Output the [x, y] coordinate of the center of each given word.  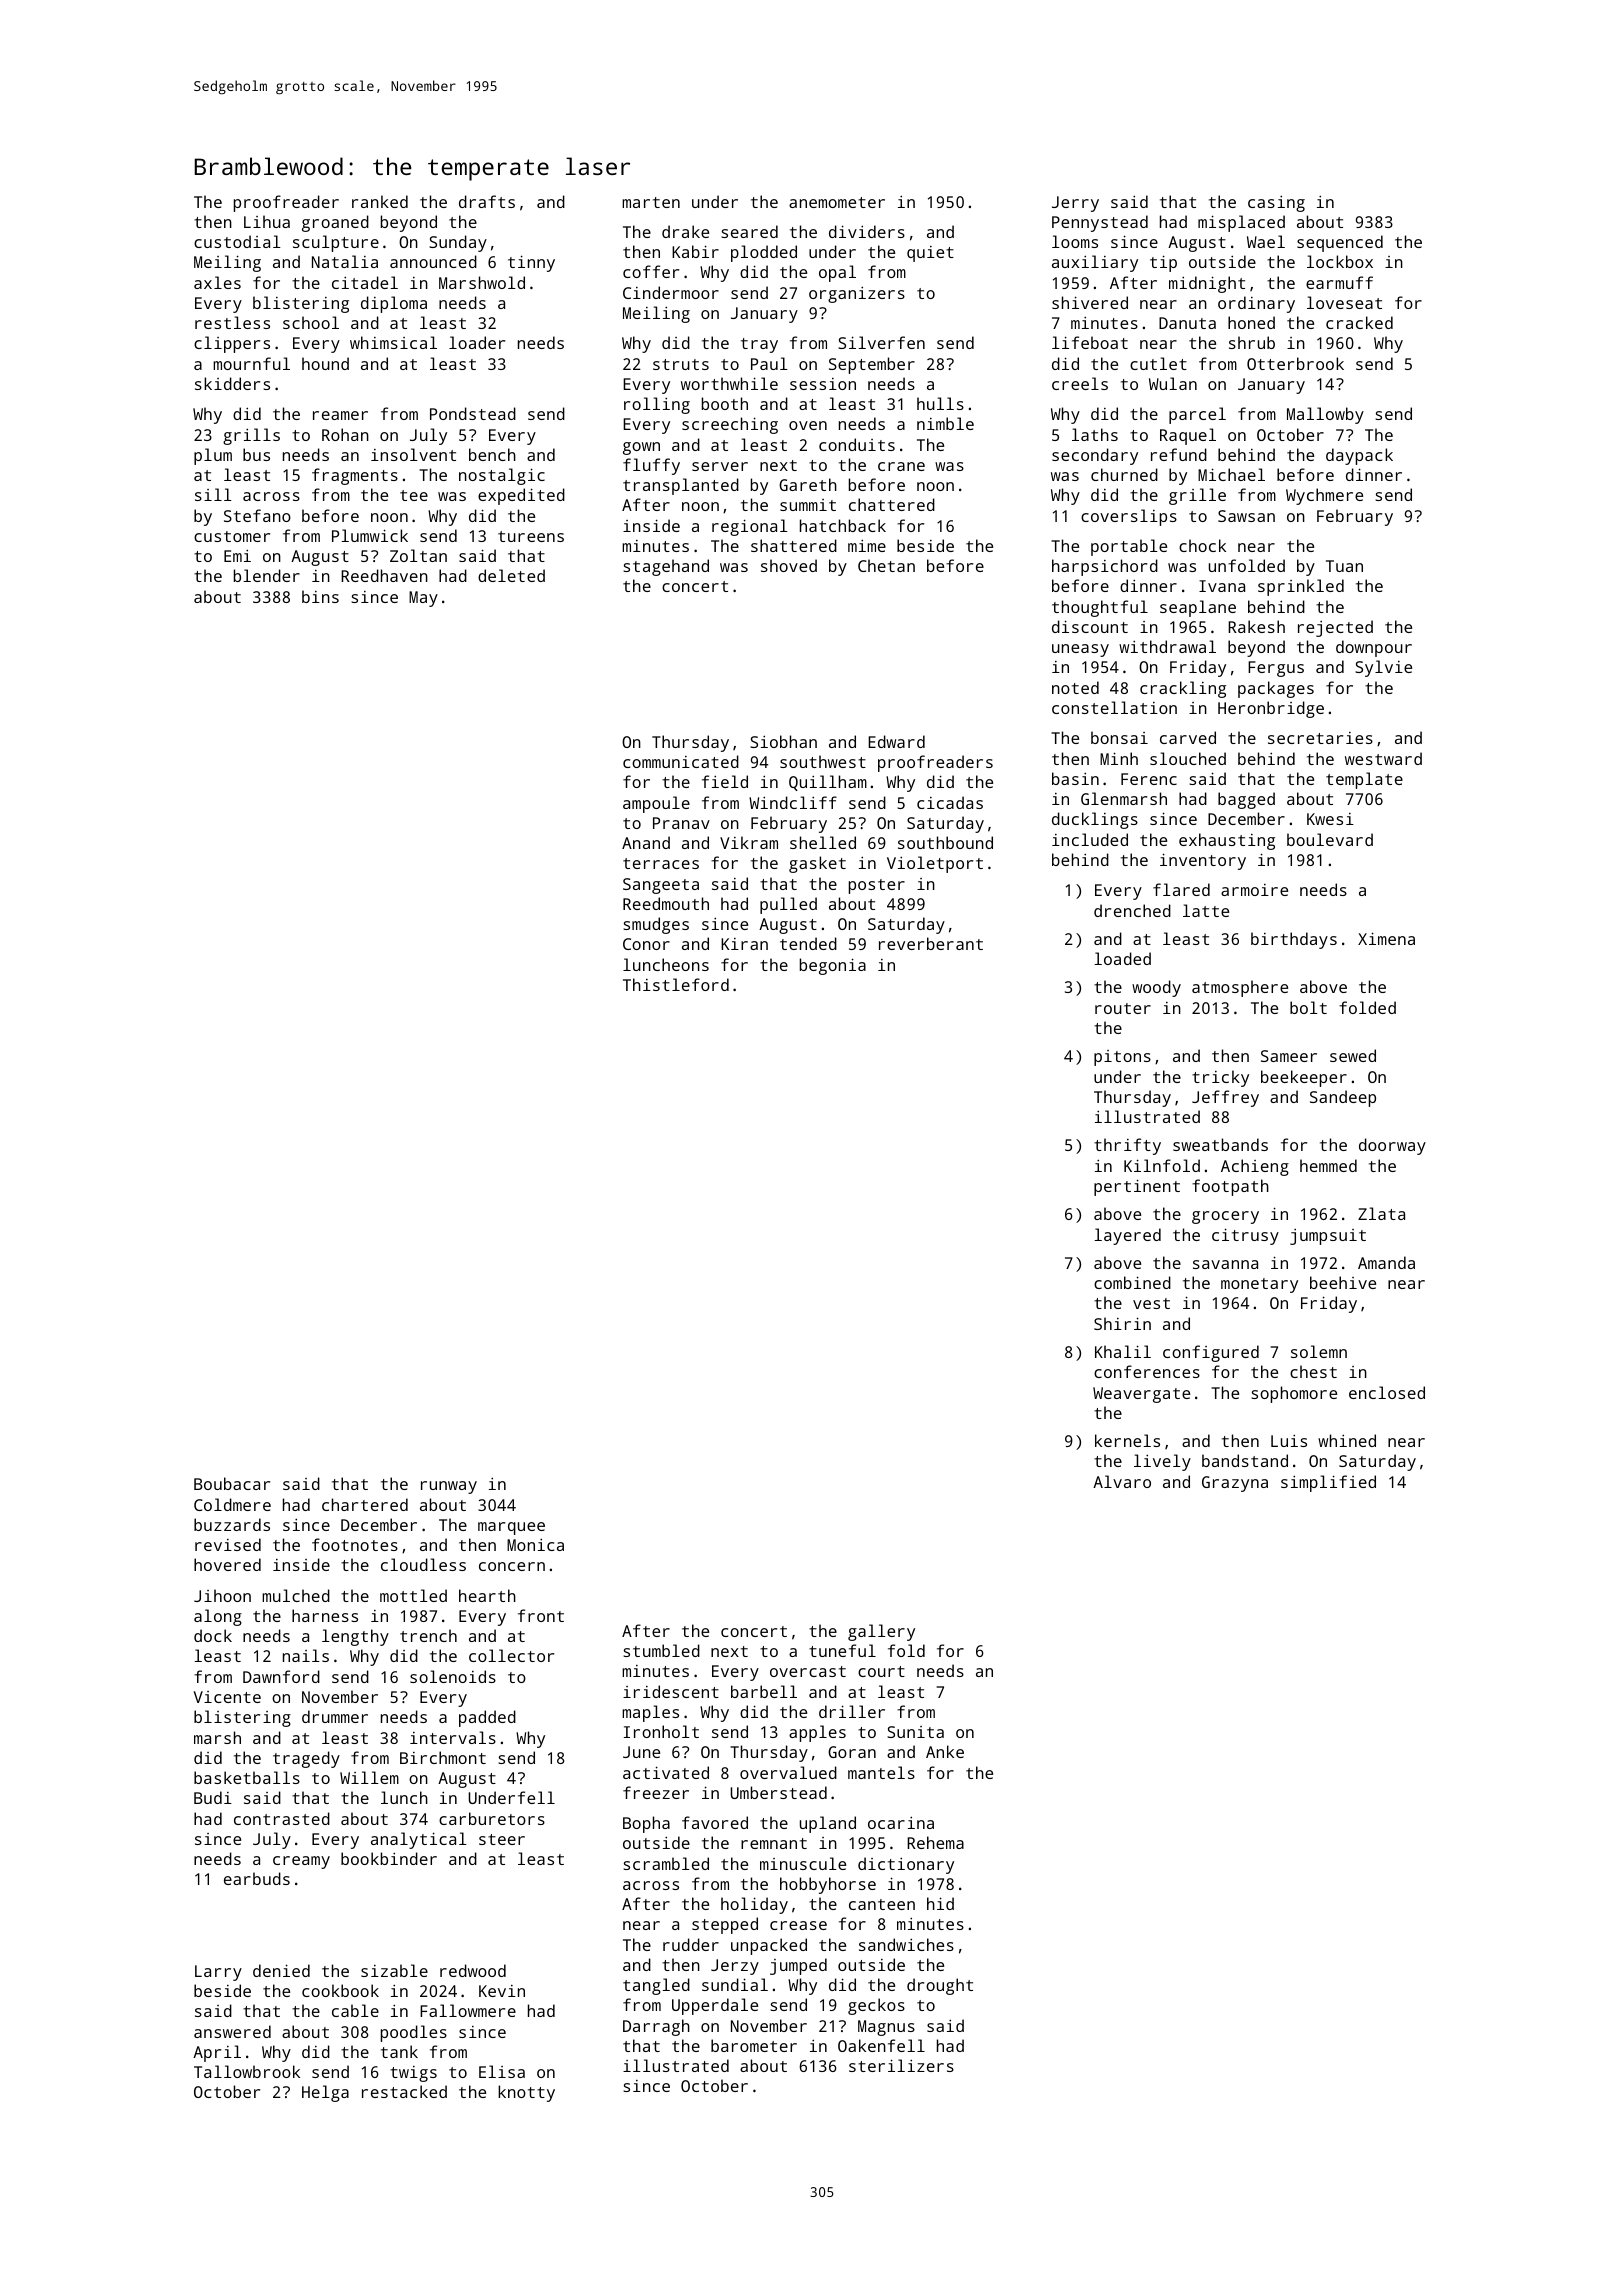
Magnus [886, 2028]
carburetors [492, 1818]
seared [750, 231]
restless [232, 322]
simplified [1328, 1483]
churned [1124, 474]
